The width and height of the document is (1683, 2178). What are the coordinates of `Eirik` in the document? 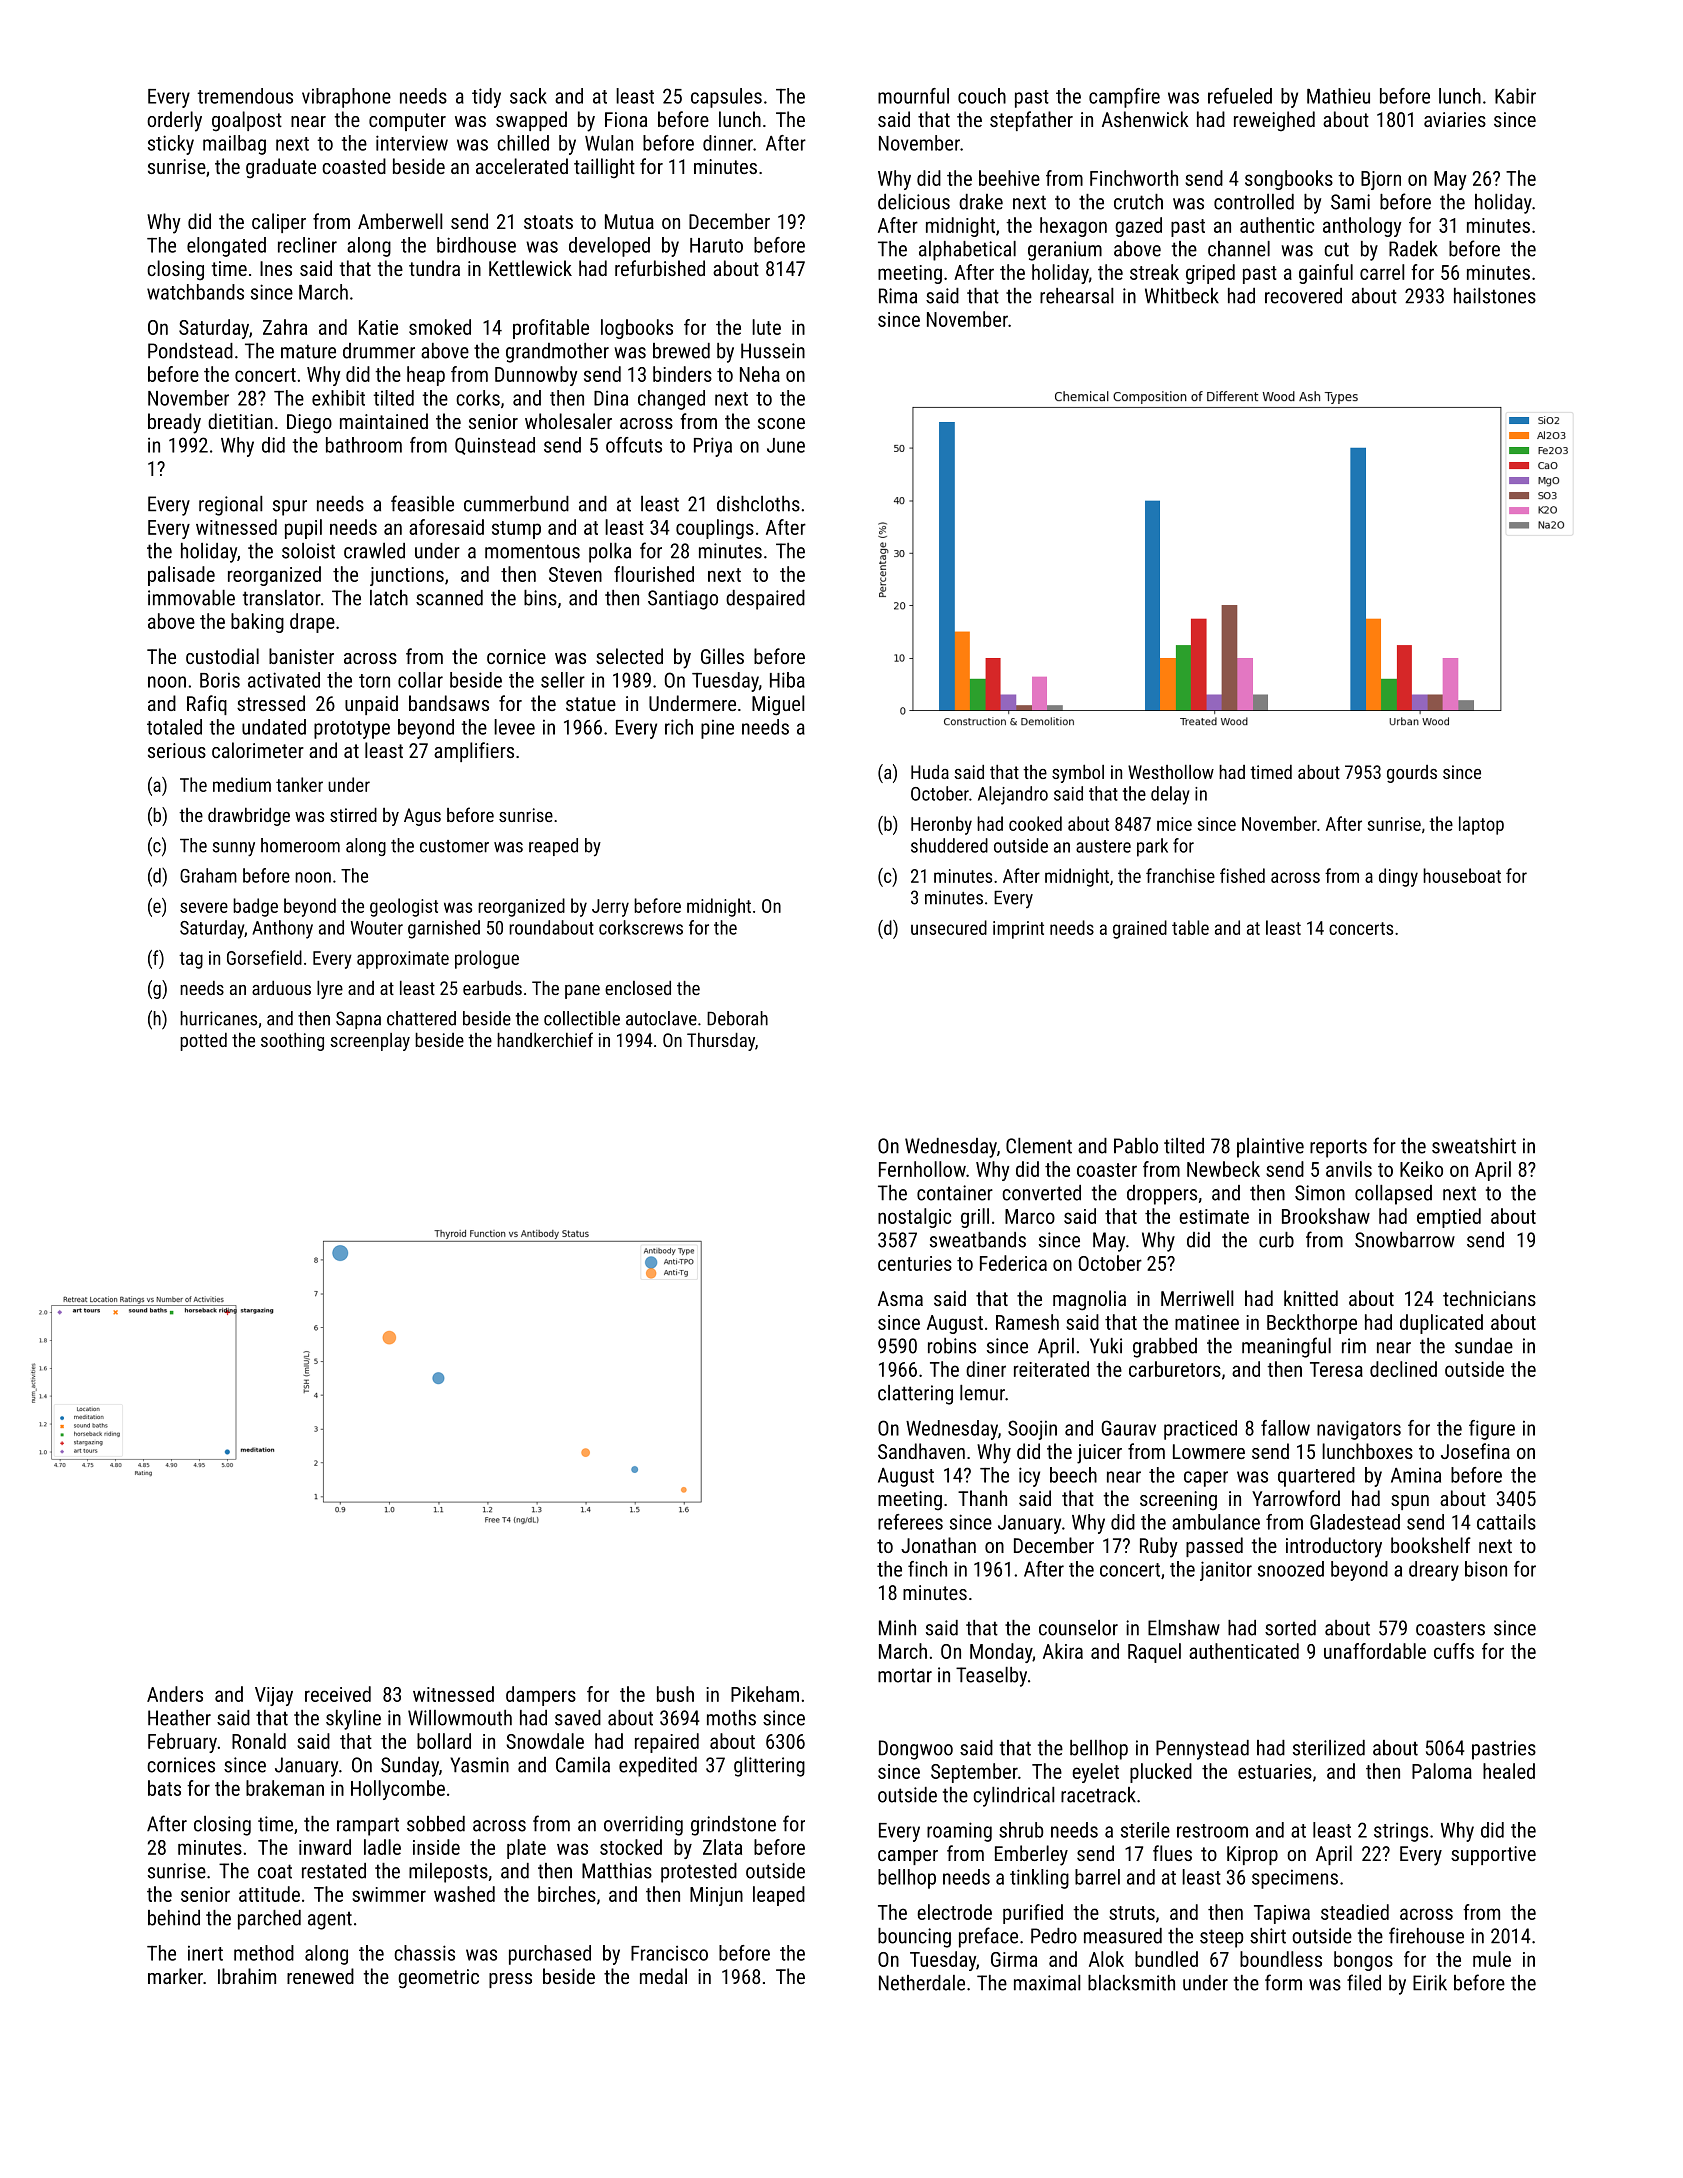 It's located at (1430, 1983).
